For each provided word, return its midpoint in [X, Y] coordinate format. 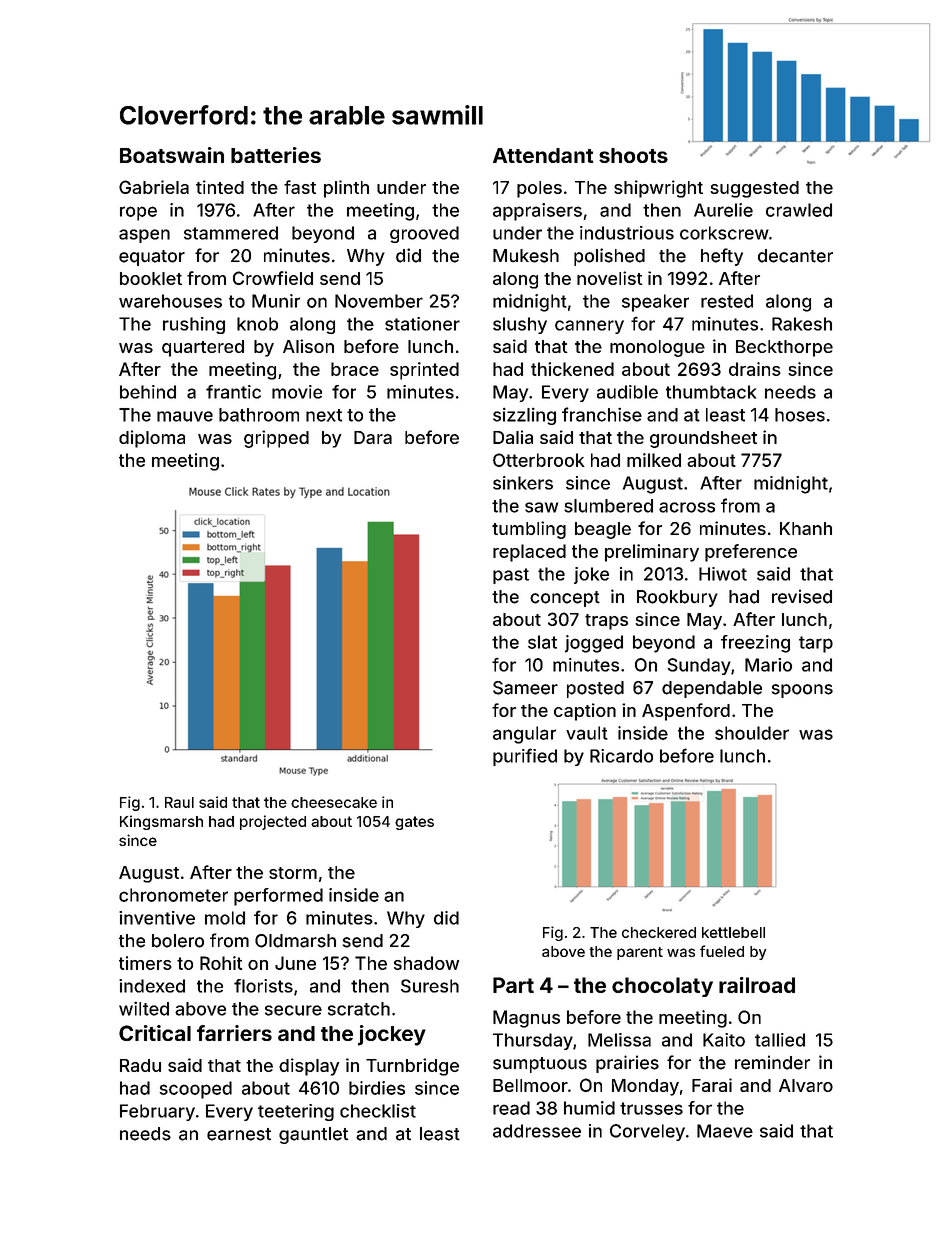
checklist [378, 1111]
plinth [346, 189]
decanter [795, 256]
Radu [140, 1065]
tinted [220, 187]
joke [591, 575]
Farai [712, 1085]
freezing [755, 644]
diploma [152, 439]
